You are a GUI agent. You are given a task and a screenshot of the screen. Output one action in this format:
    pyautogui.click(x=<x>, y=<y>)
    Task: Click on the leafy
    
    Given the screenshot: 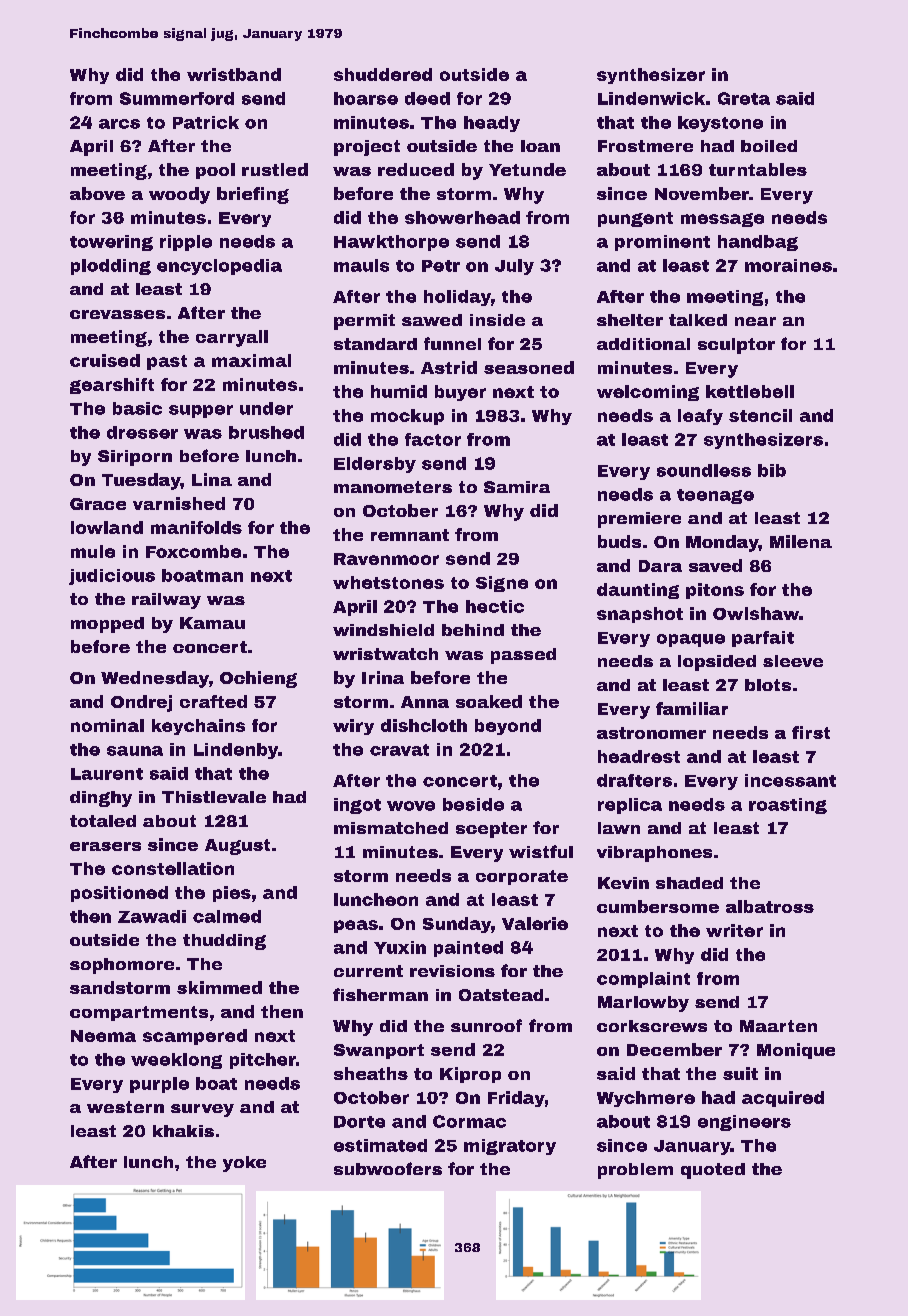 What is the action you would take?
    pyautogui.click(x=700, y=417)
